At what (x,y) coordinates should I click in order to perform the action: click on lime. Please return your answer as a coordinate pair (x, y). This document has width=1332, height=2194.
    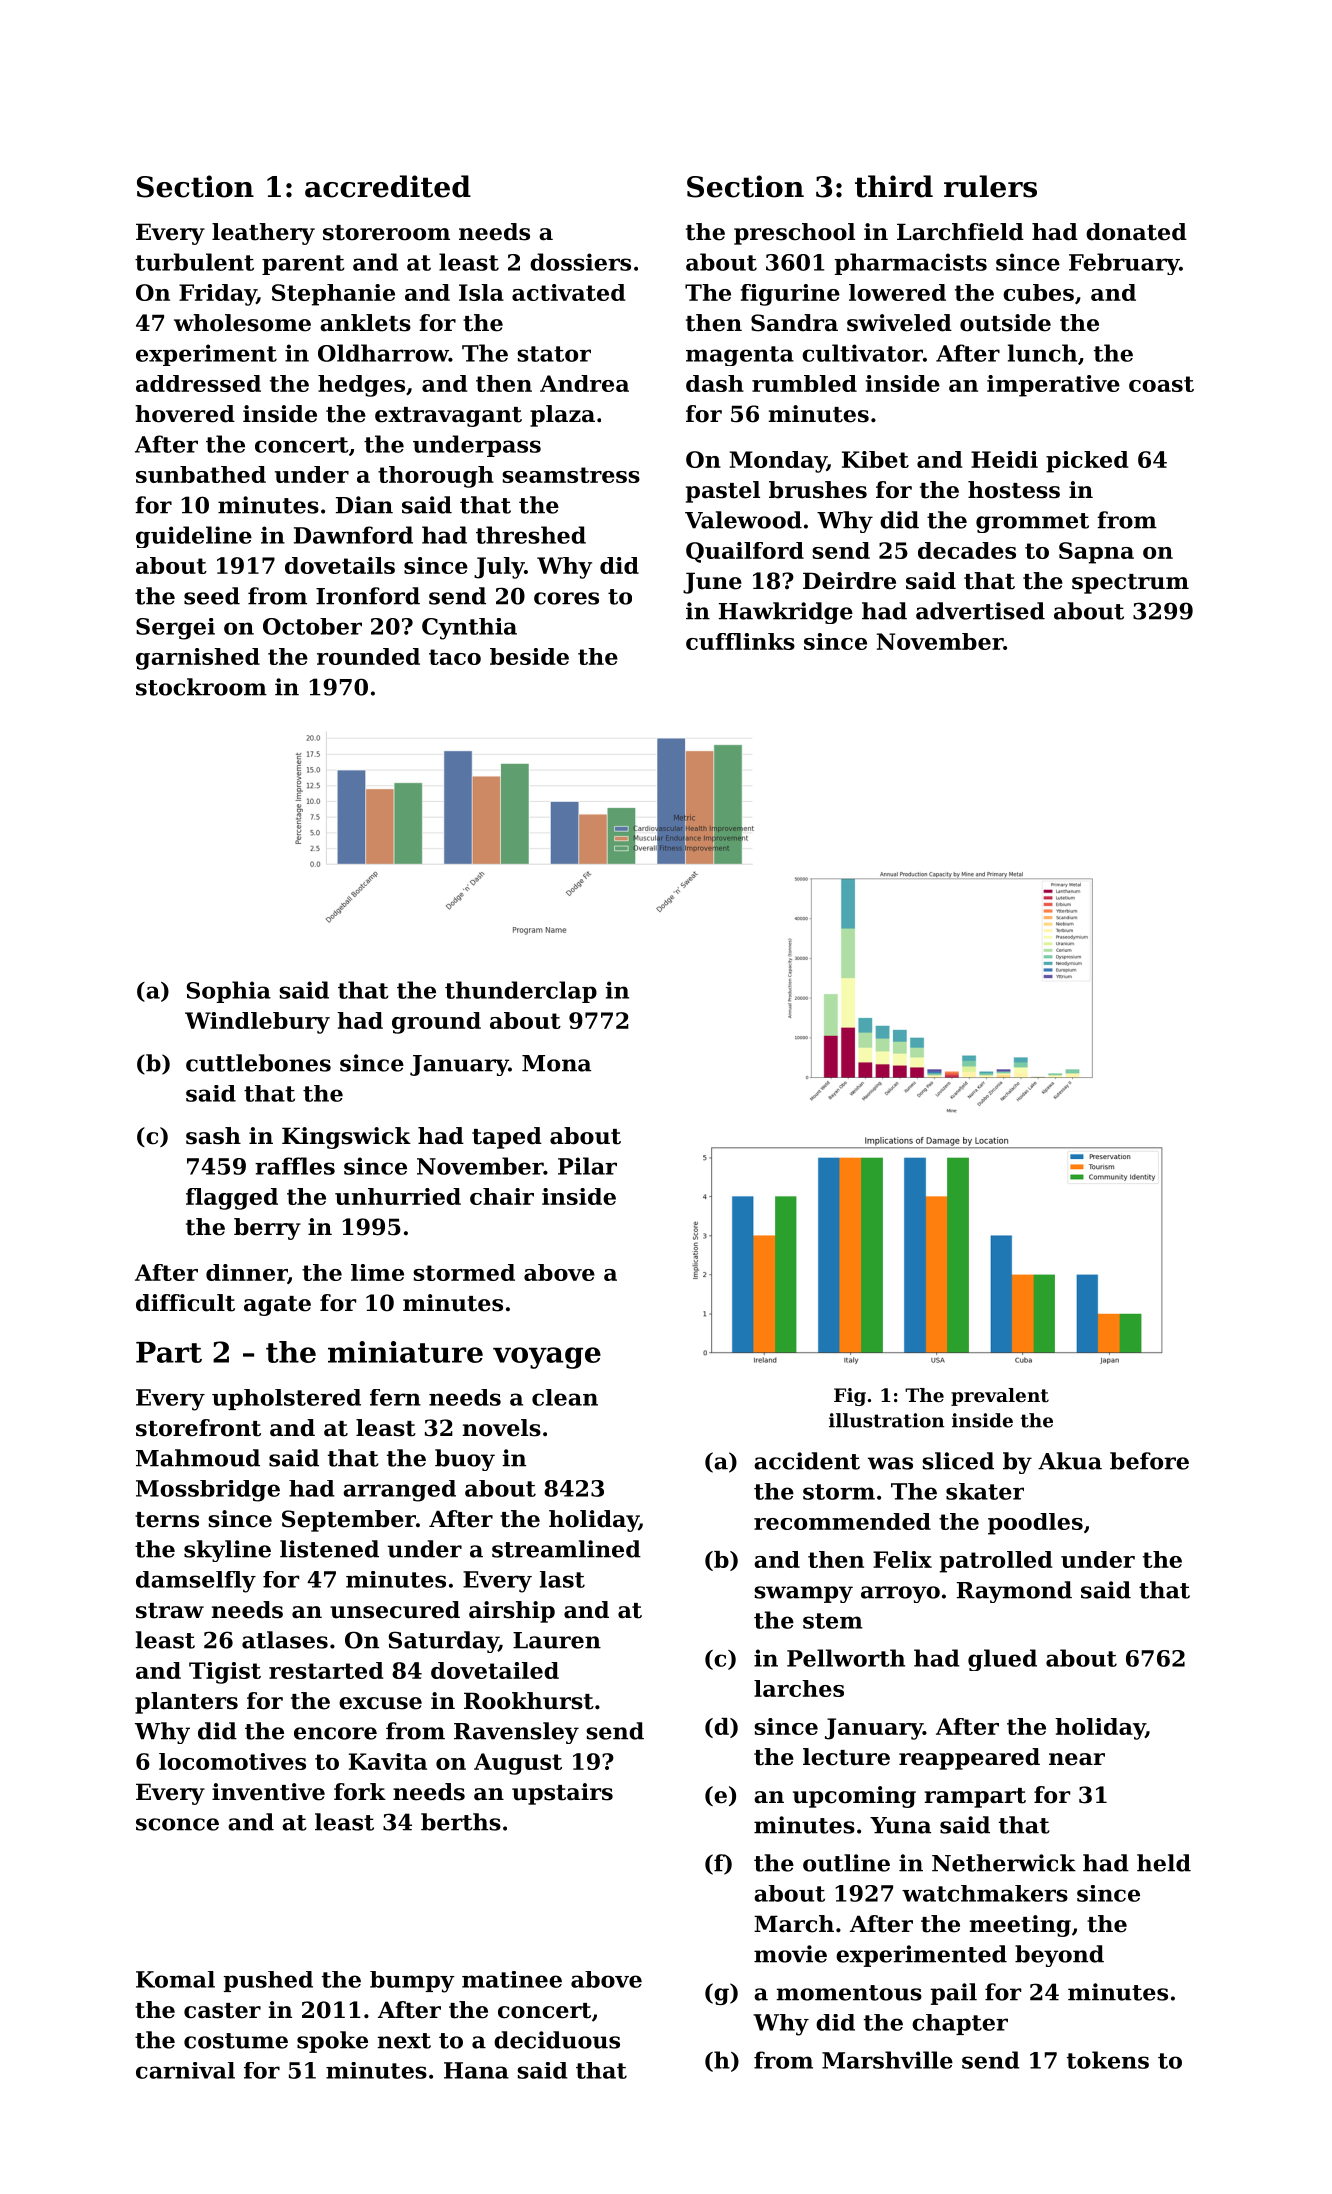
    Looking at the image, I should click on (377, 1272).
